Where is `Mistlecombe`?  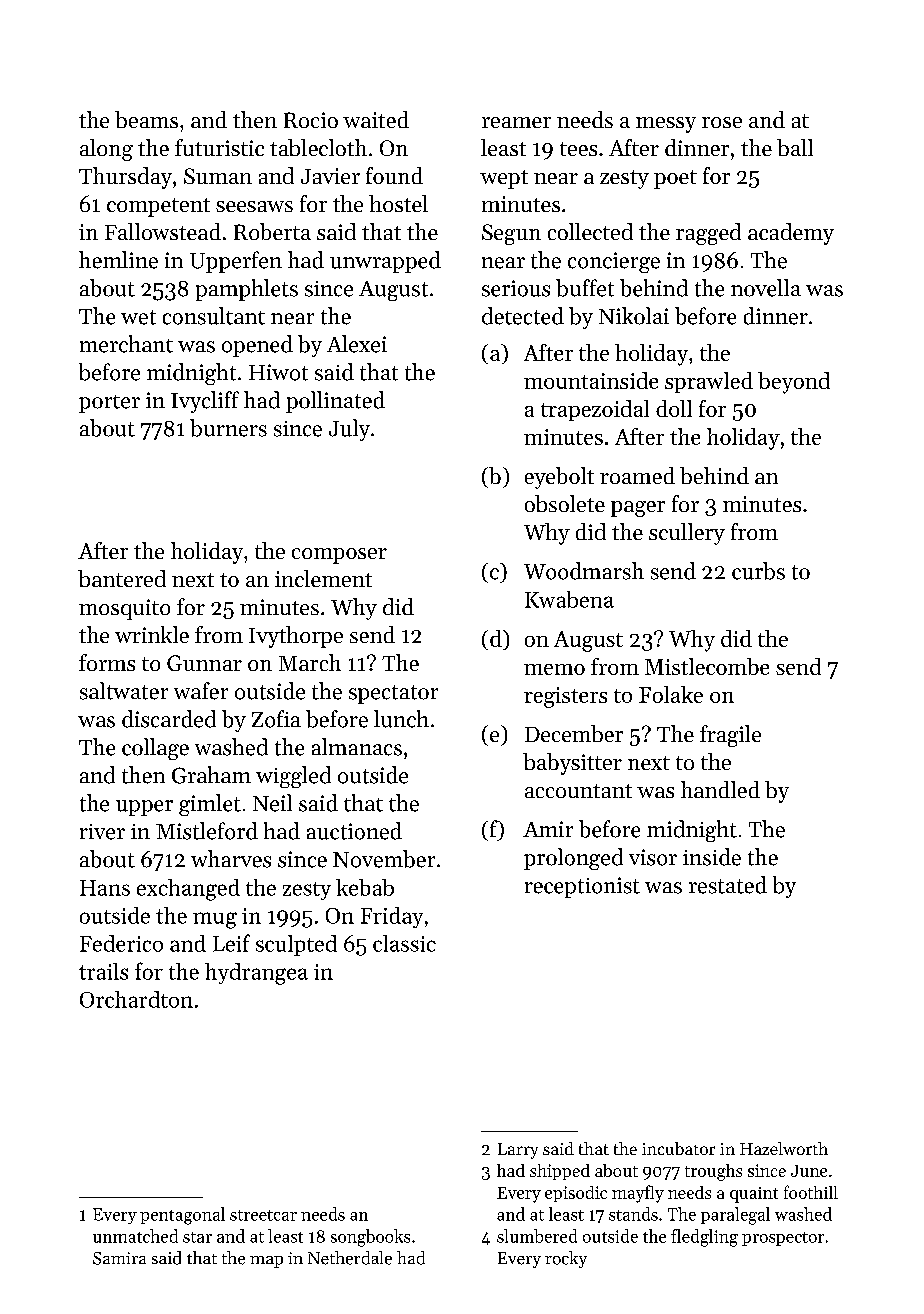
Mistlecombe is located at coordinates (707, 666).
